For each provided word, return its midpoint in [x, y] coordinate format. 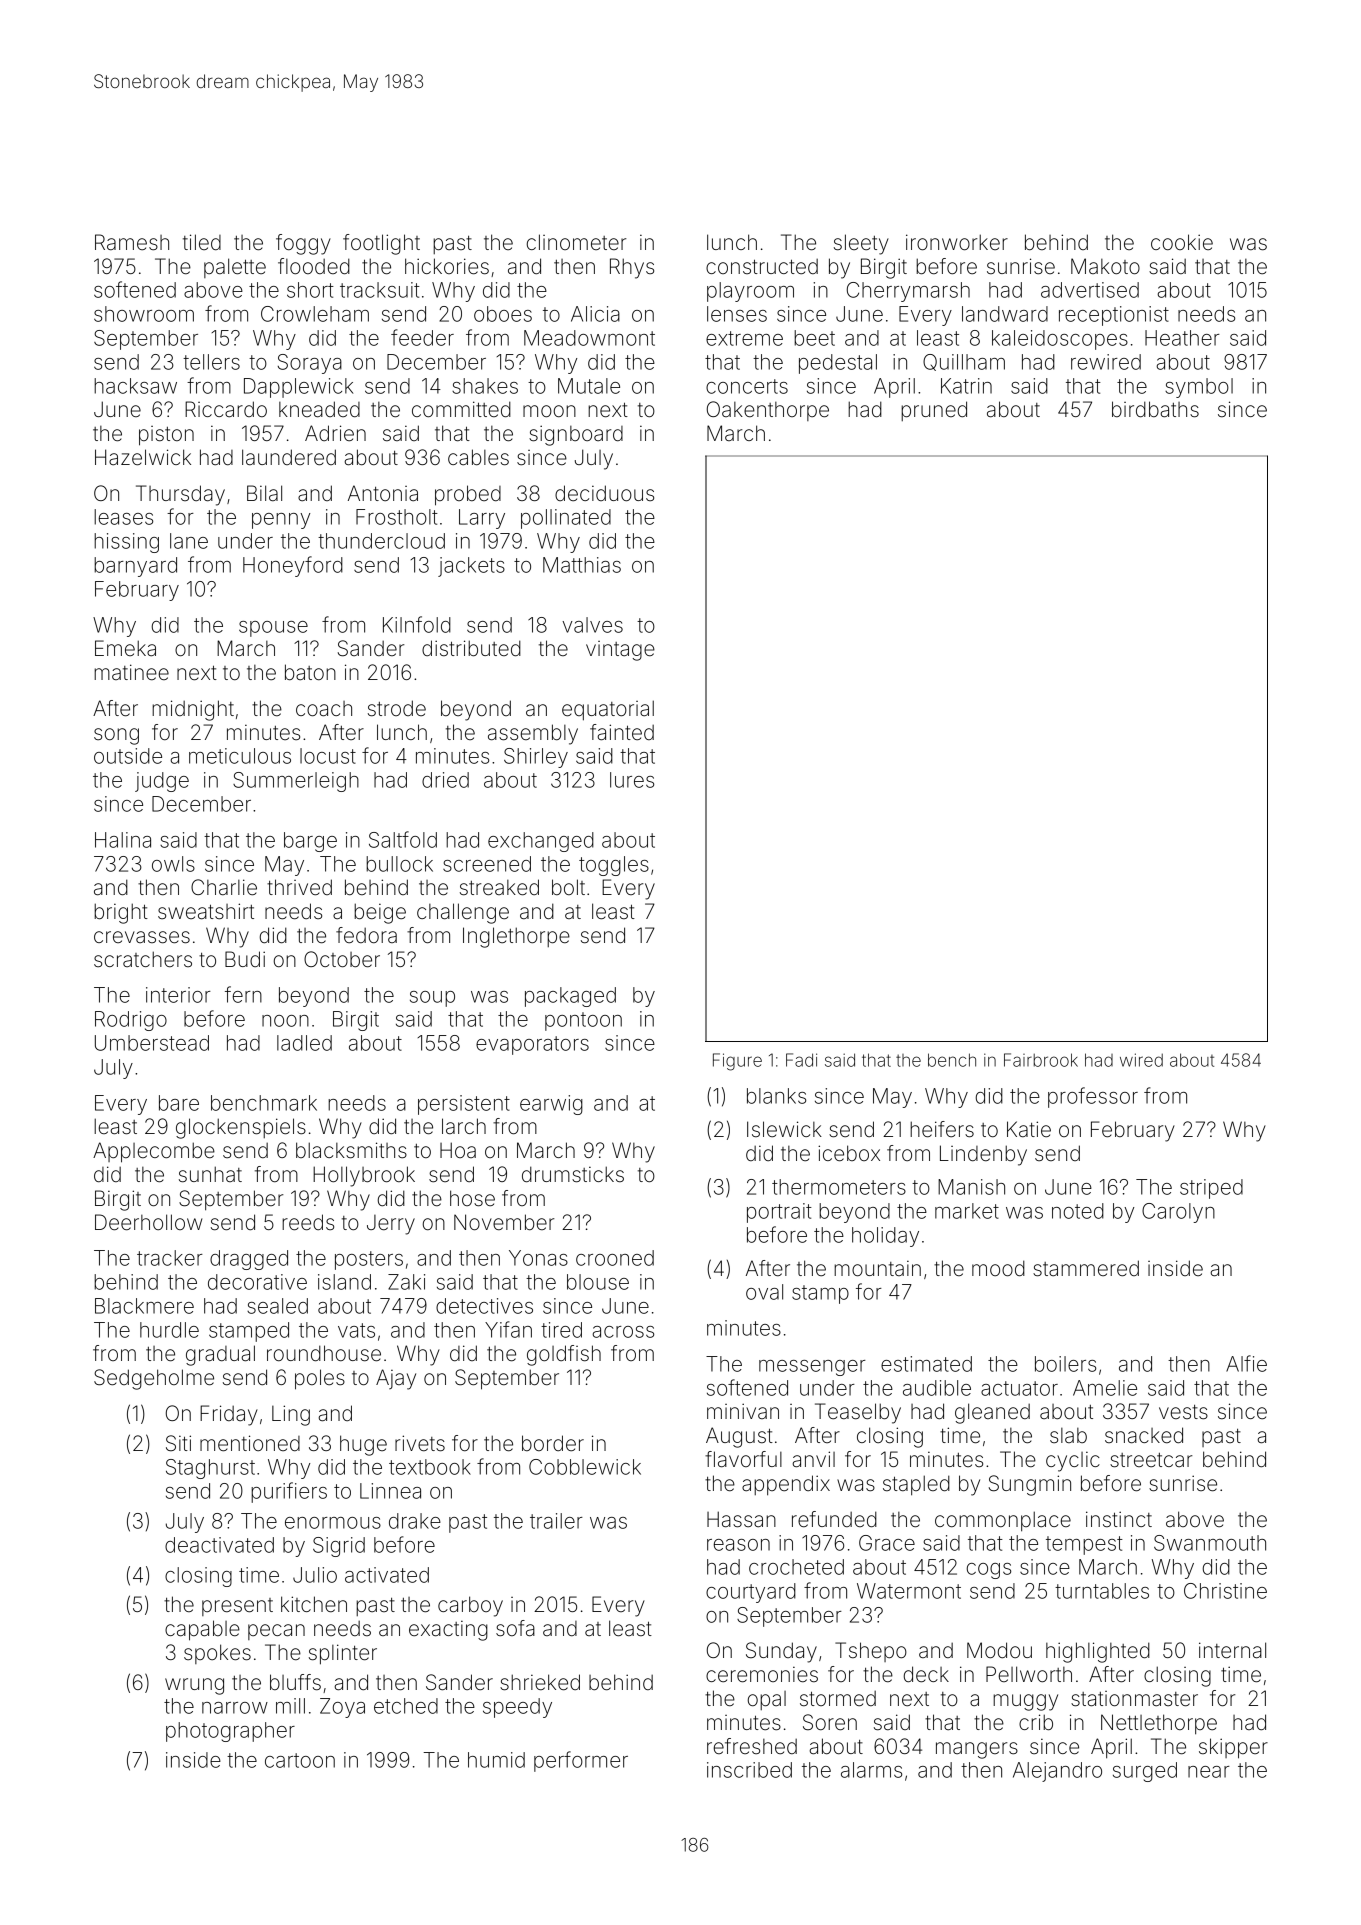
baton [310, 672]
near [1209, 1772]
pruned [934, 411]
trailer [556, 1521]
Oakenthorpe [768, 411]
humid [496, 1760]
